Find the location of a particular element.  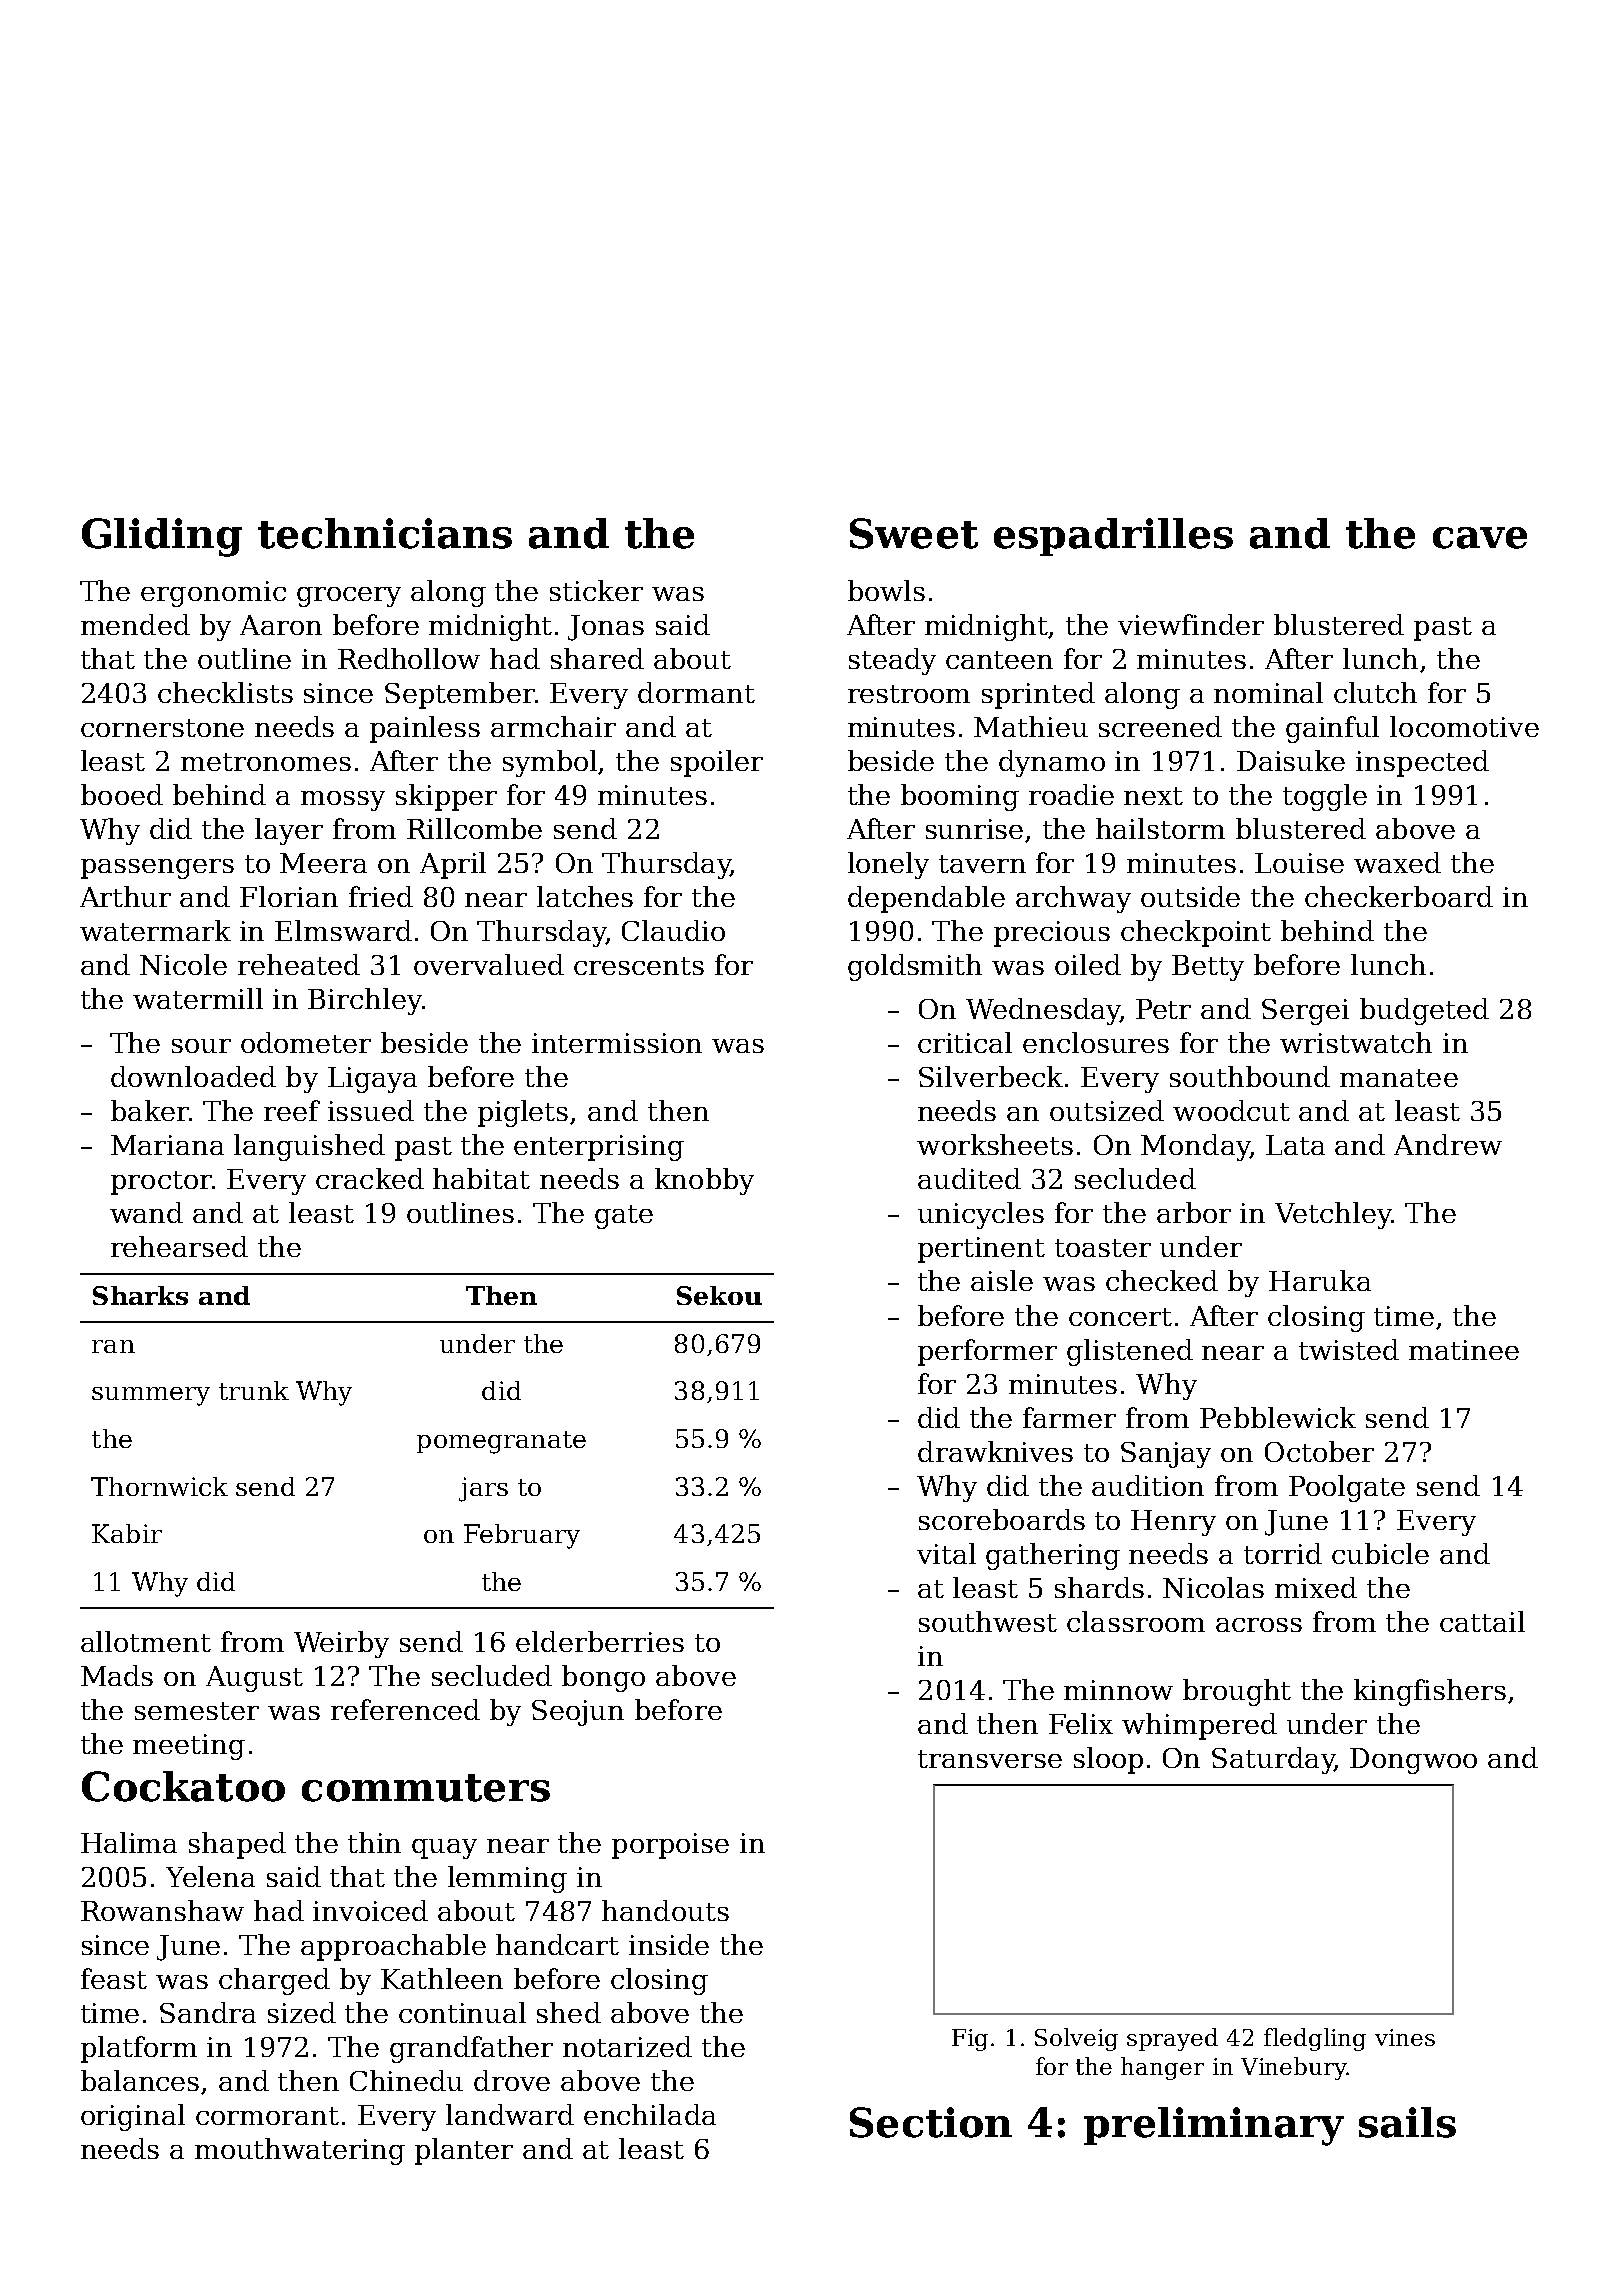

enchilada is located at coordinates (650, 2114).
